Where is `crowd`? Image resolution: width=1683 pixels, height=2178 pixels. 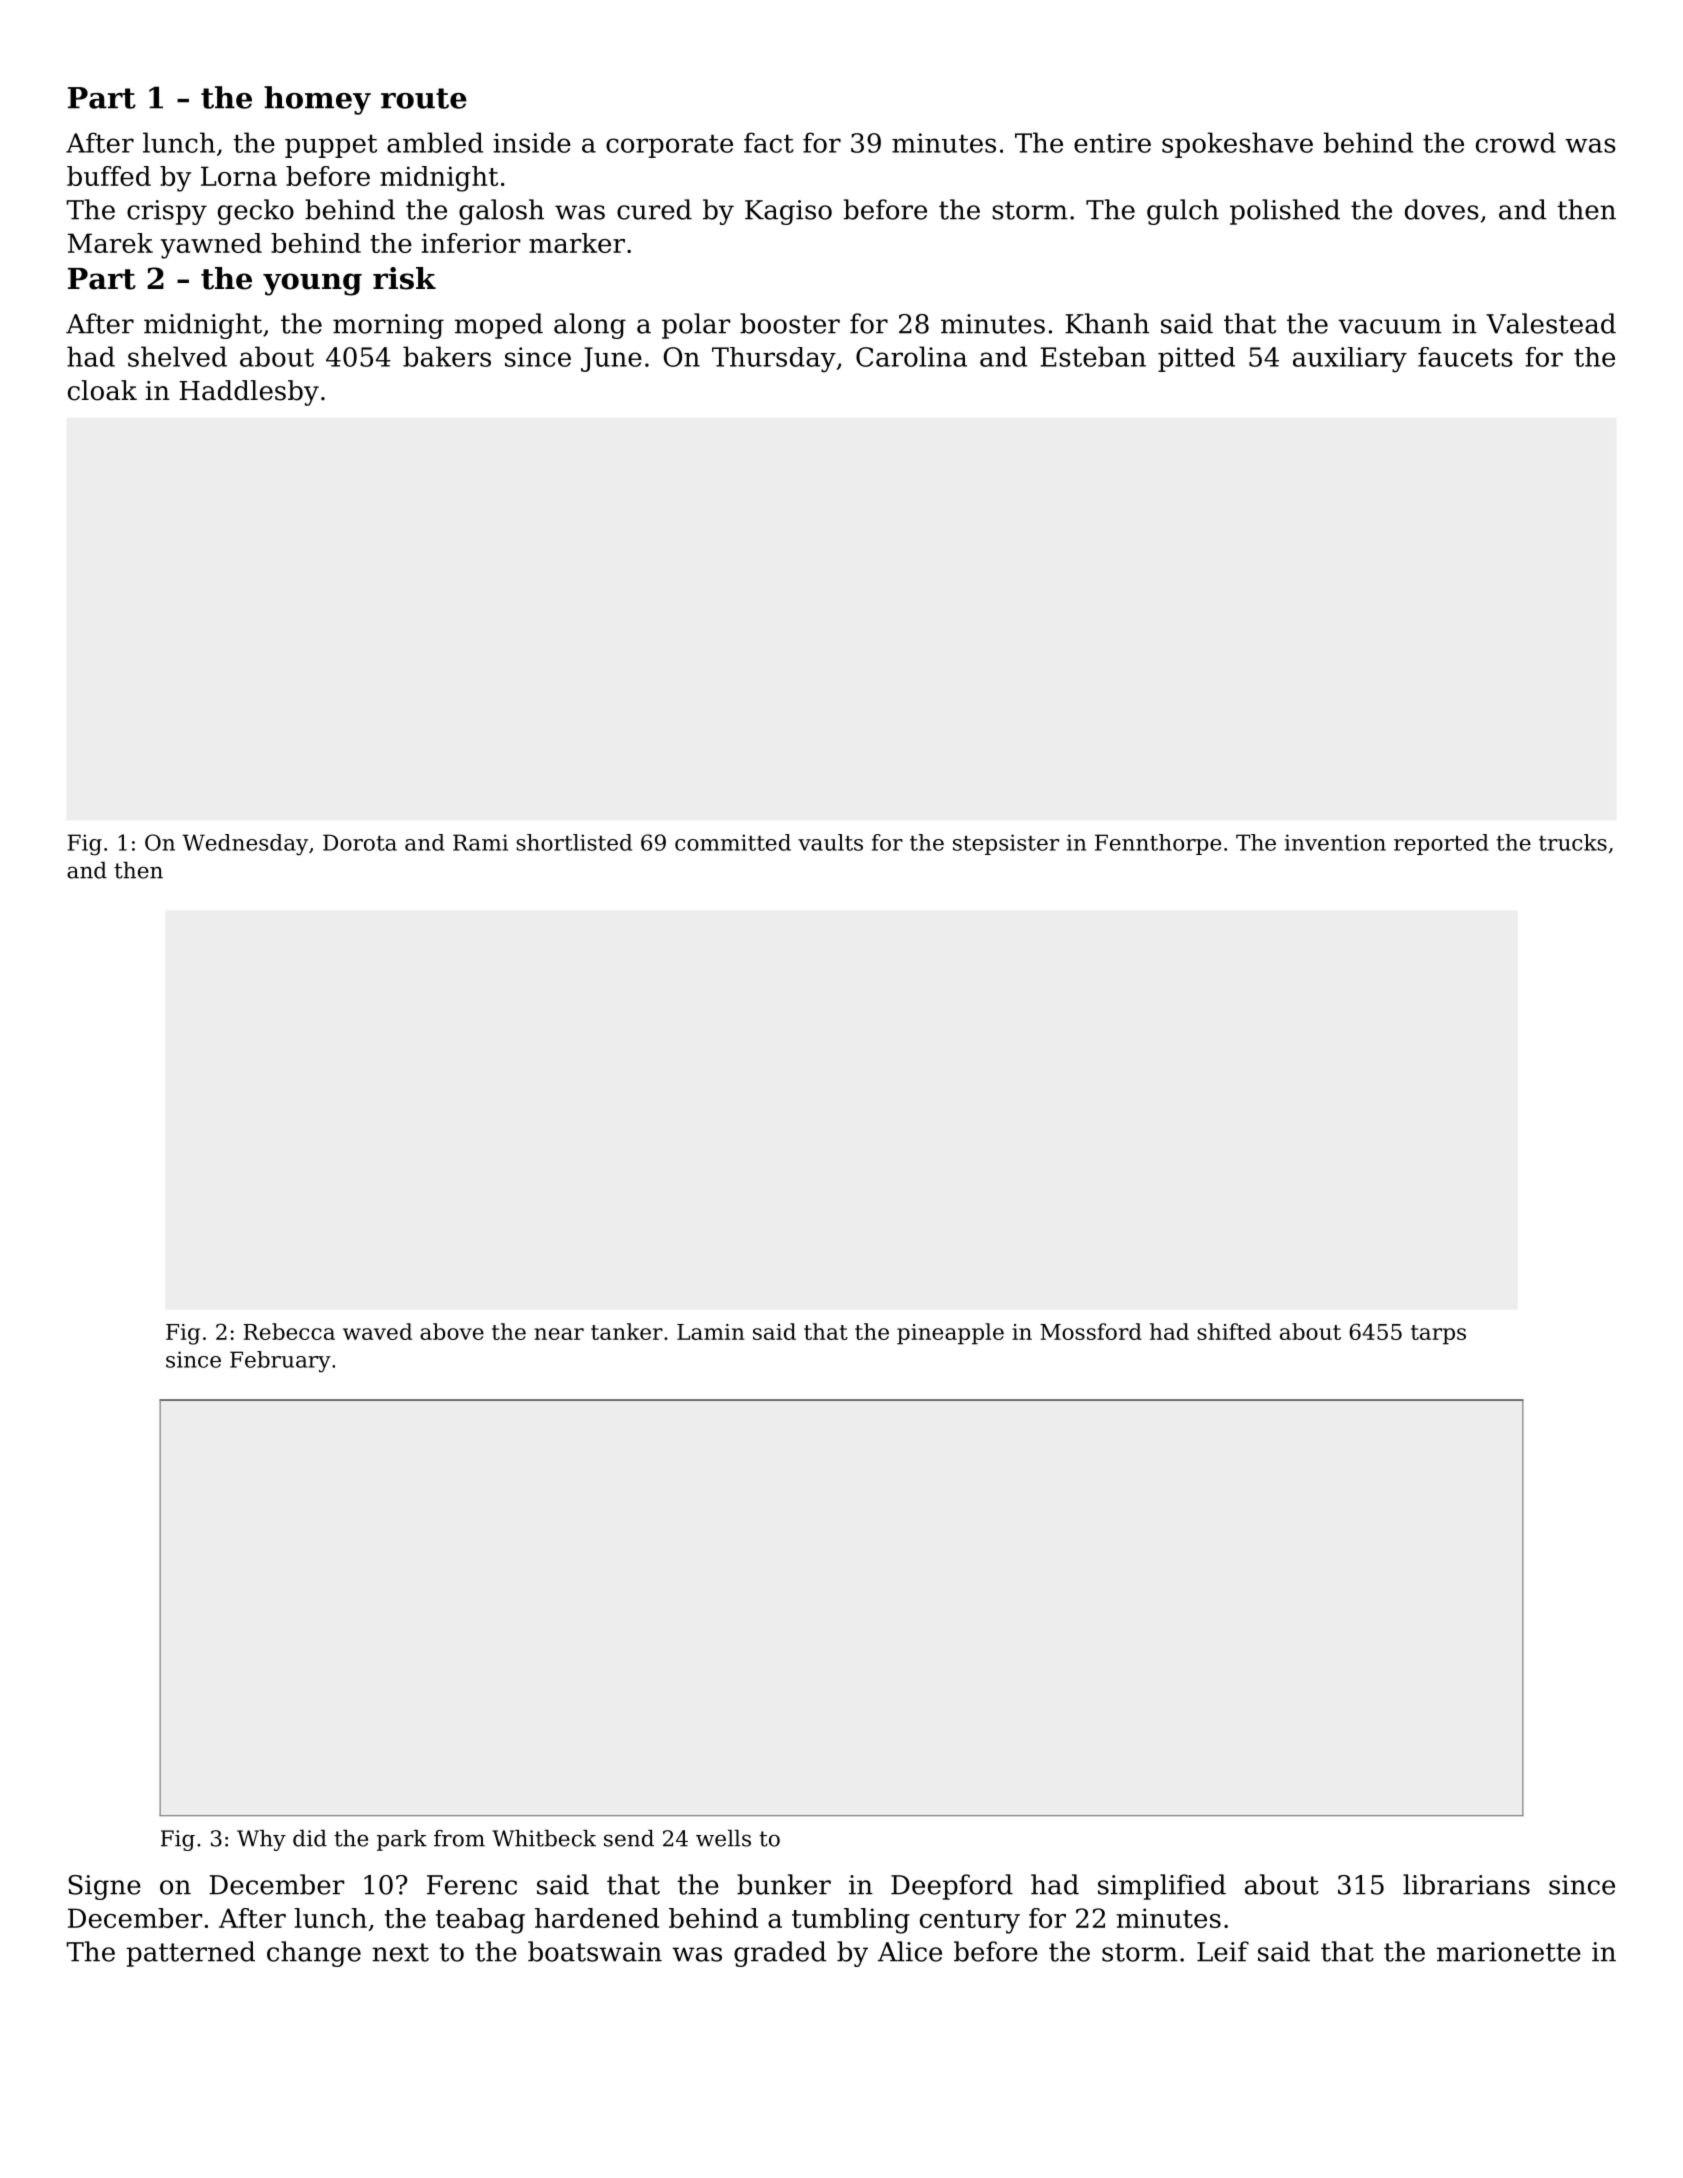 crowd is located at coordinates (1516, 142).
